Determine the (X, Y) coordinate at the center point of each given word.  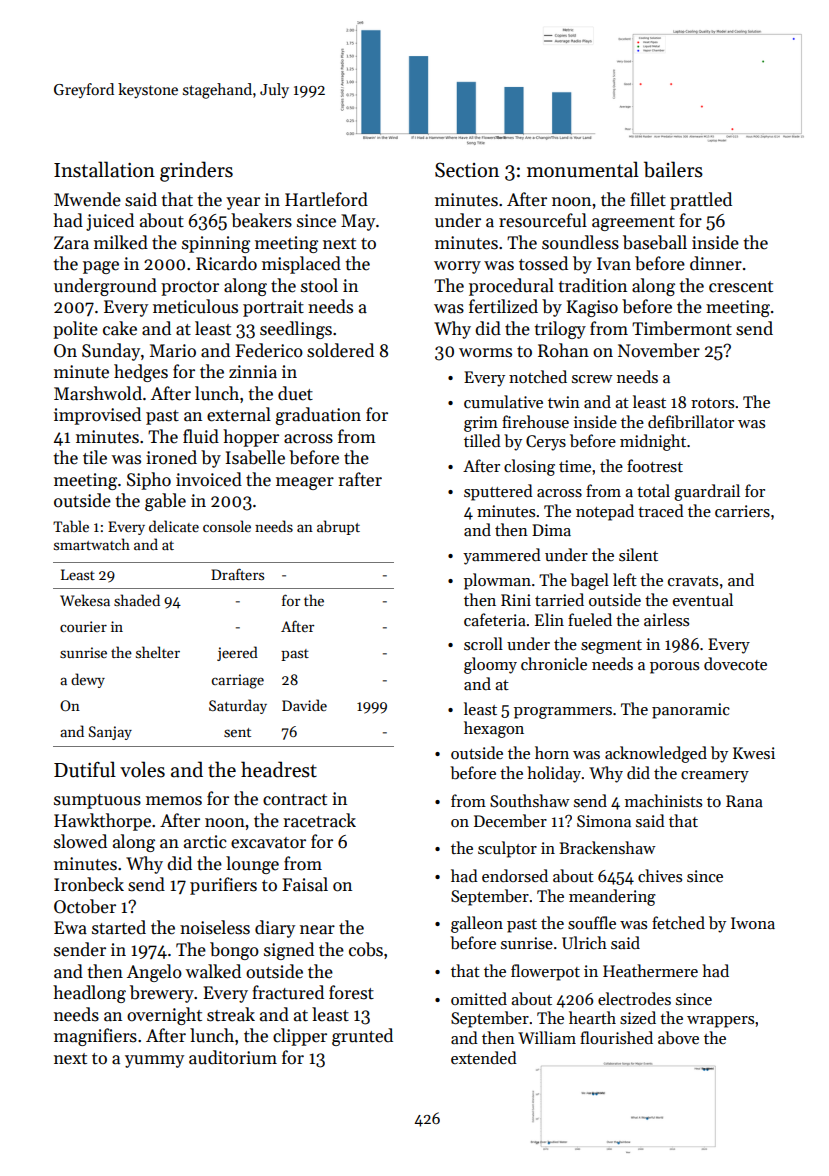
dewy (88, 680)
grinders (196, 171)
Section (467, 170)
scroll (483, 643)
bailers (673, 169)
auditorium (233, 1057)
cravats (693, 581)
